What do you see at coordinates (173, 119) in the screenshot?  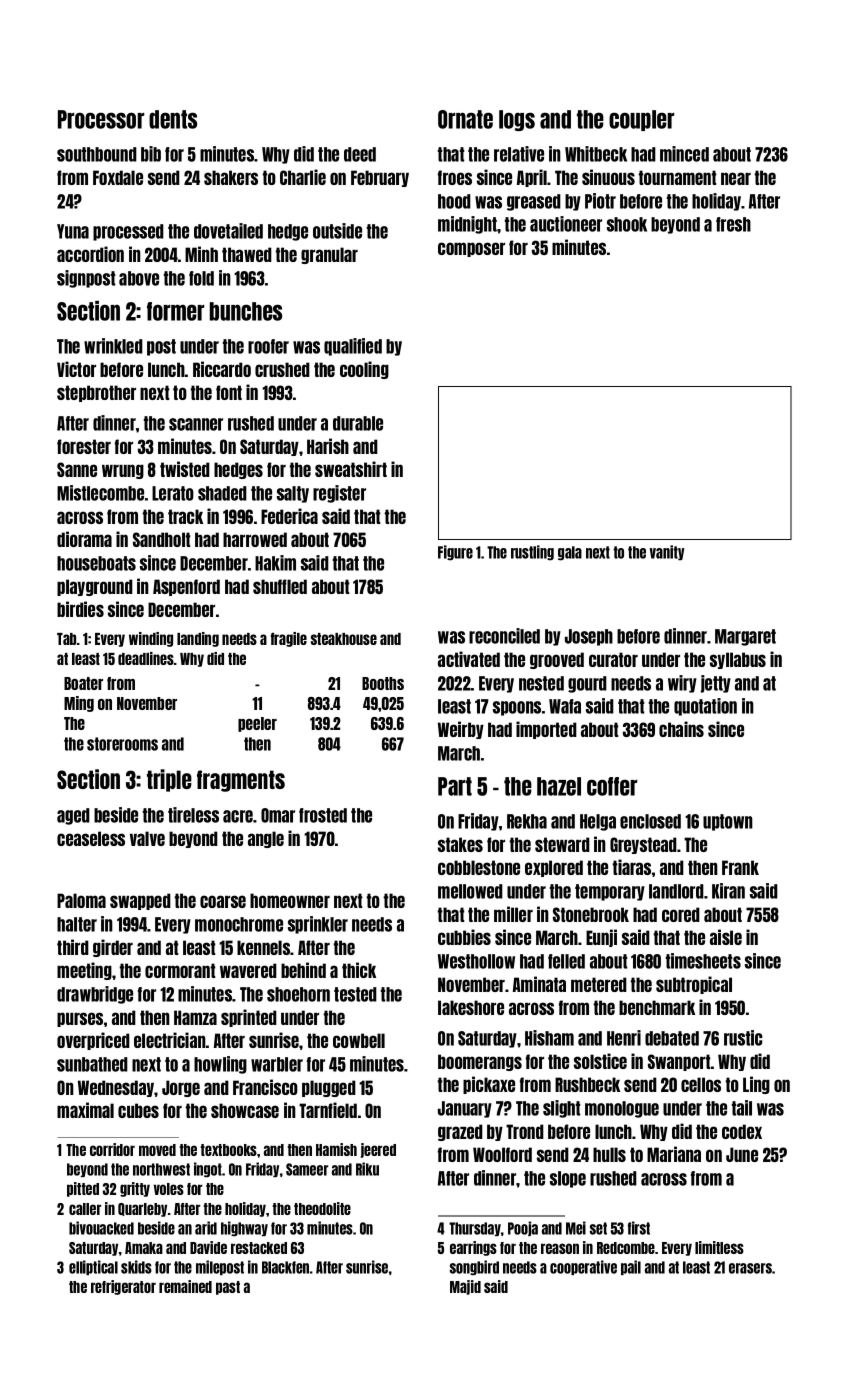 I see `dents` at bounding box center [173, 119].
